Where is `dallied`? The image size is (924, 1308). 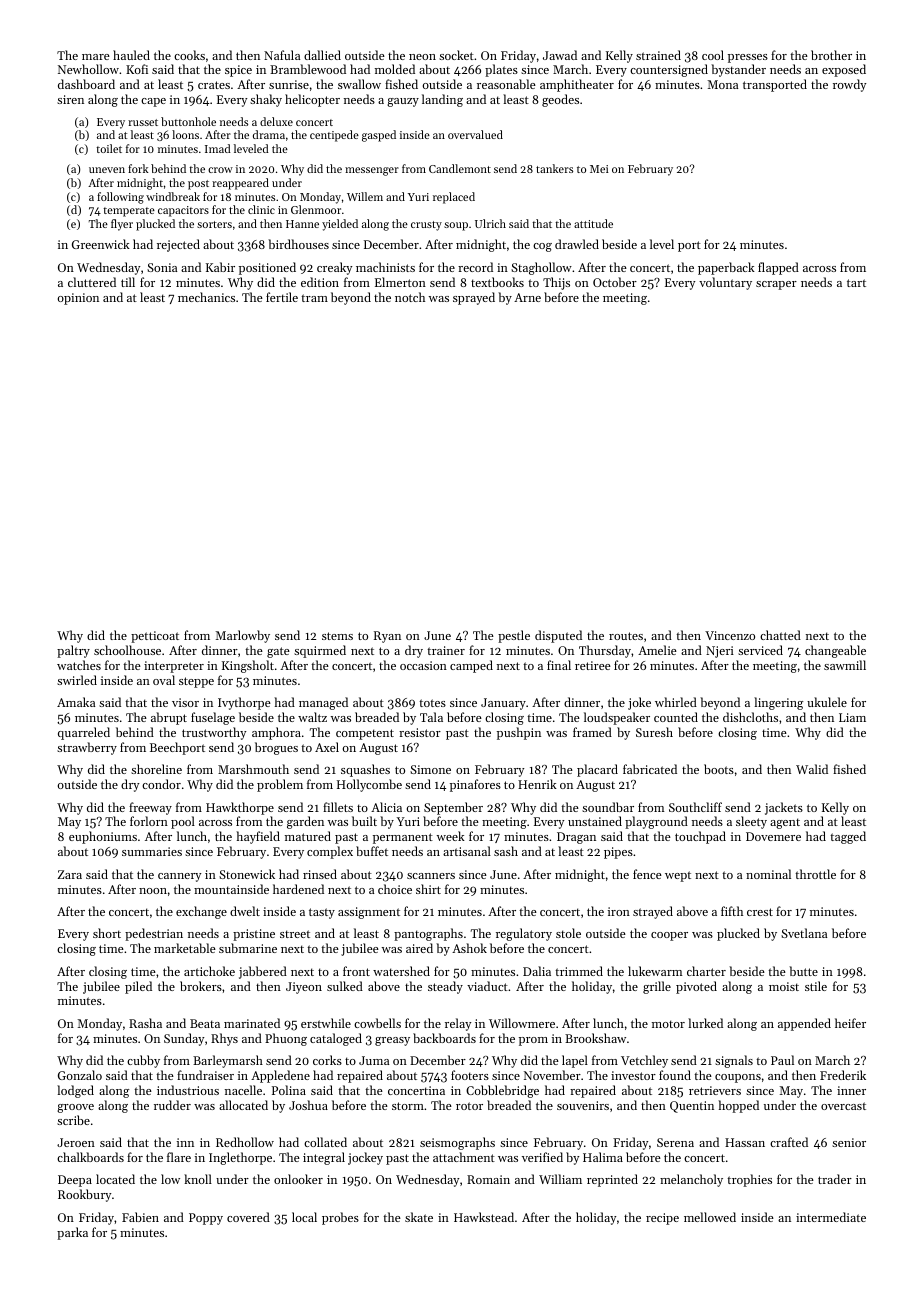
dallied is located at coordinates (322, 55).
